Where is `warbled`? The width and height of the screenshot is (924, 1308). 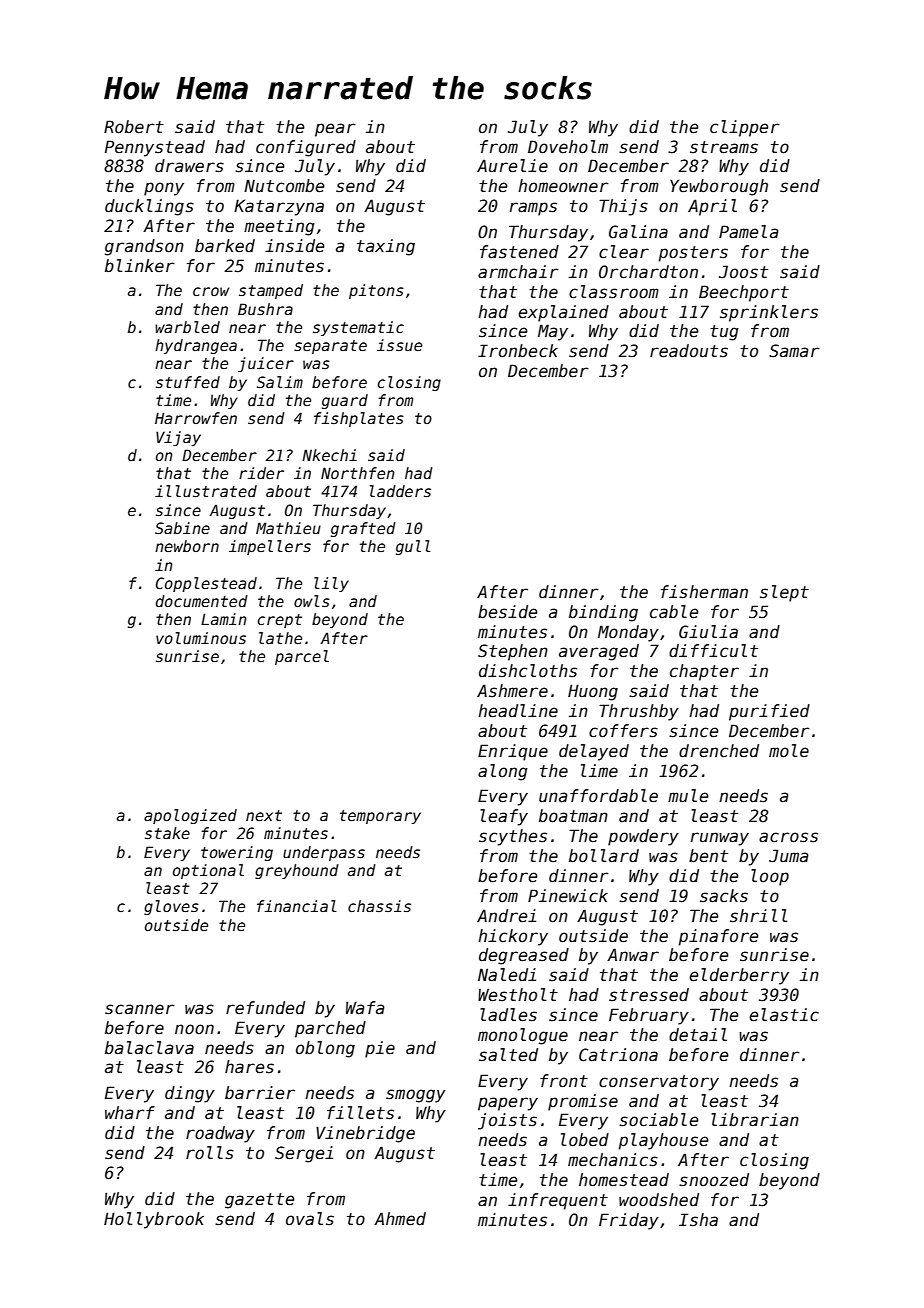 warbled is located at coordinates (187, 327).
